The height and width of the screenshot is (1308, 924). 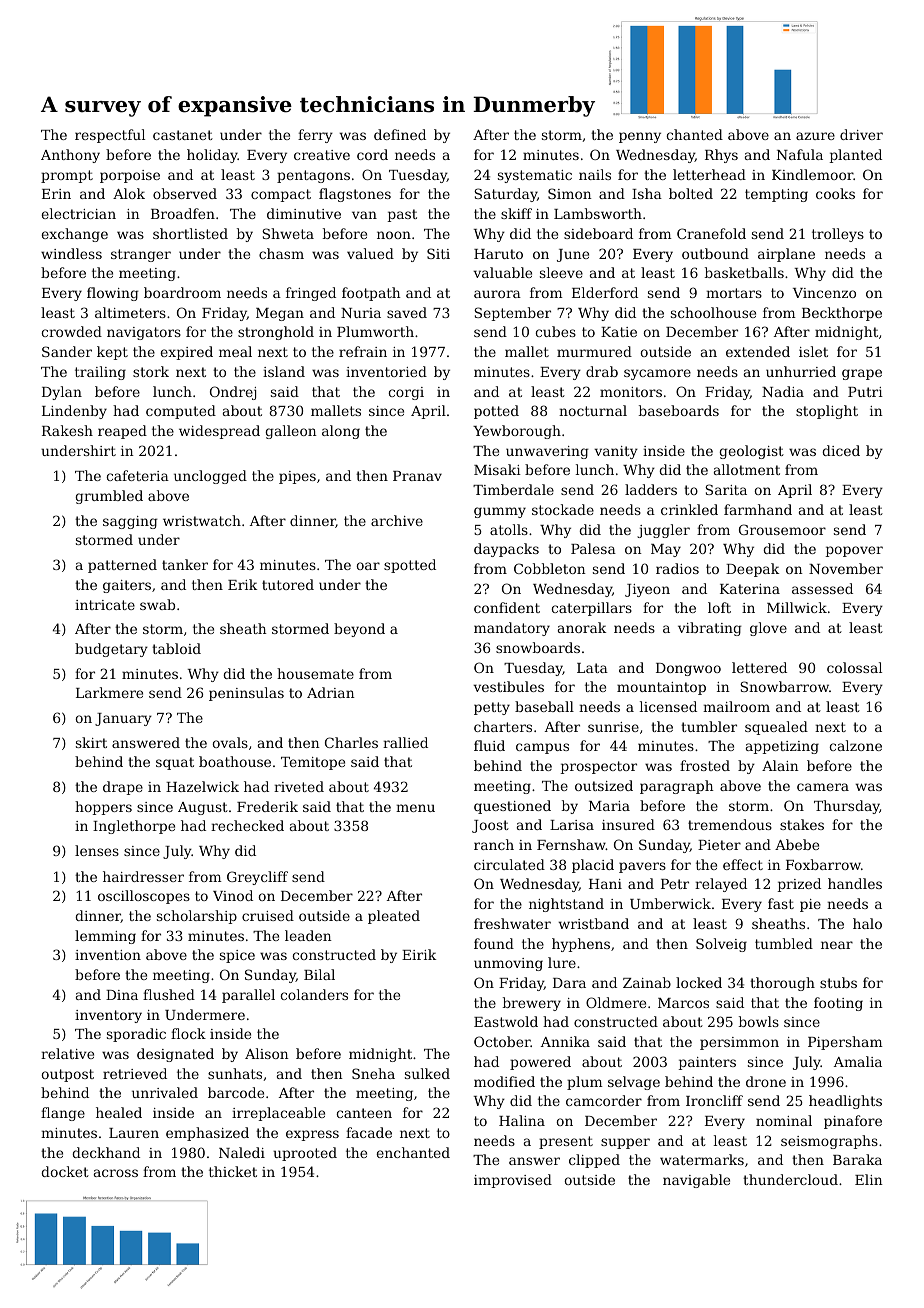 I want to click on defined, so click(x=400, y=134).
